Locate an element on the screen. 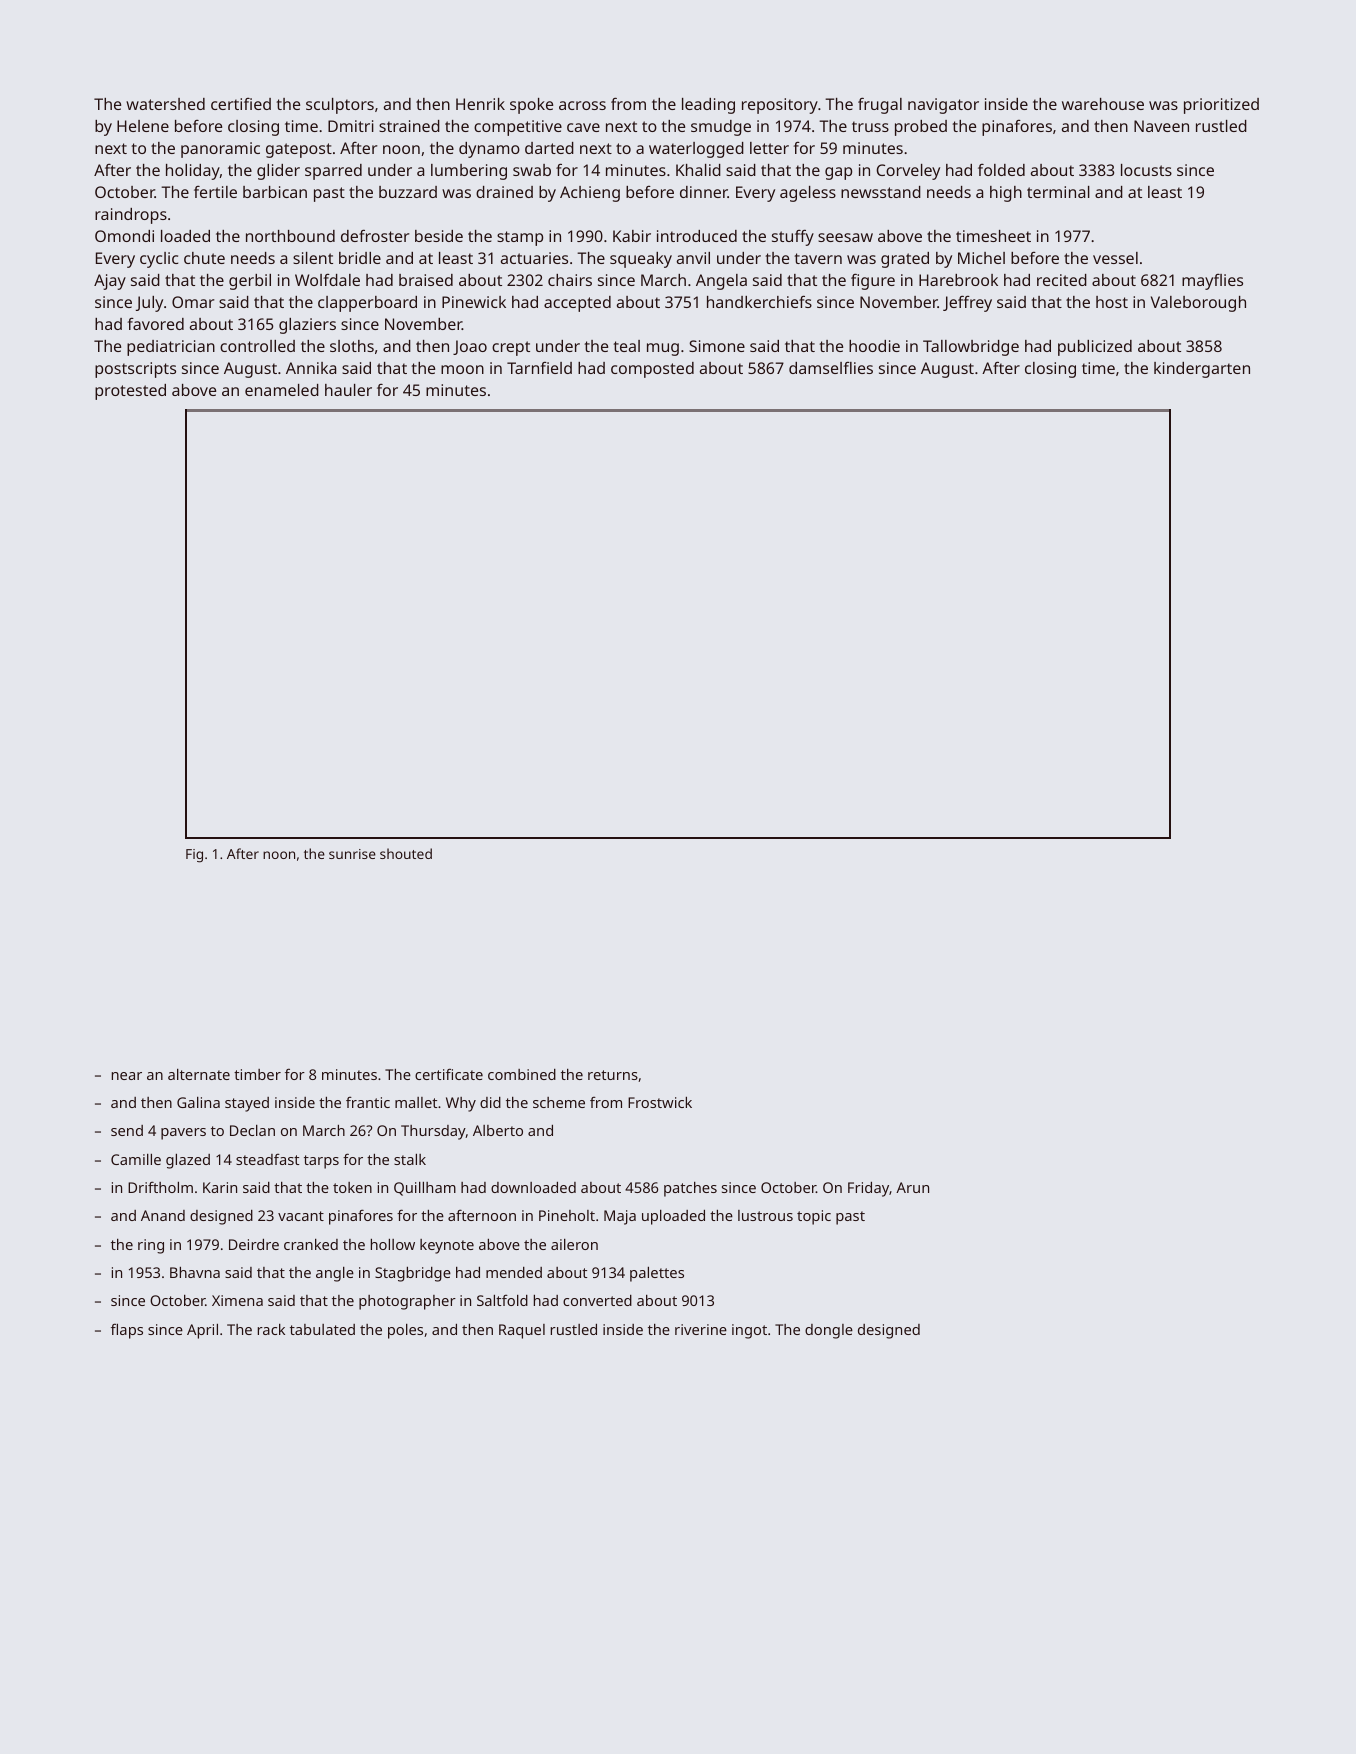 The height and width of the screenshot is (1754, 1356). warehouse is located at coordinates (1103, 104).
